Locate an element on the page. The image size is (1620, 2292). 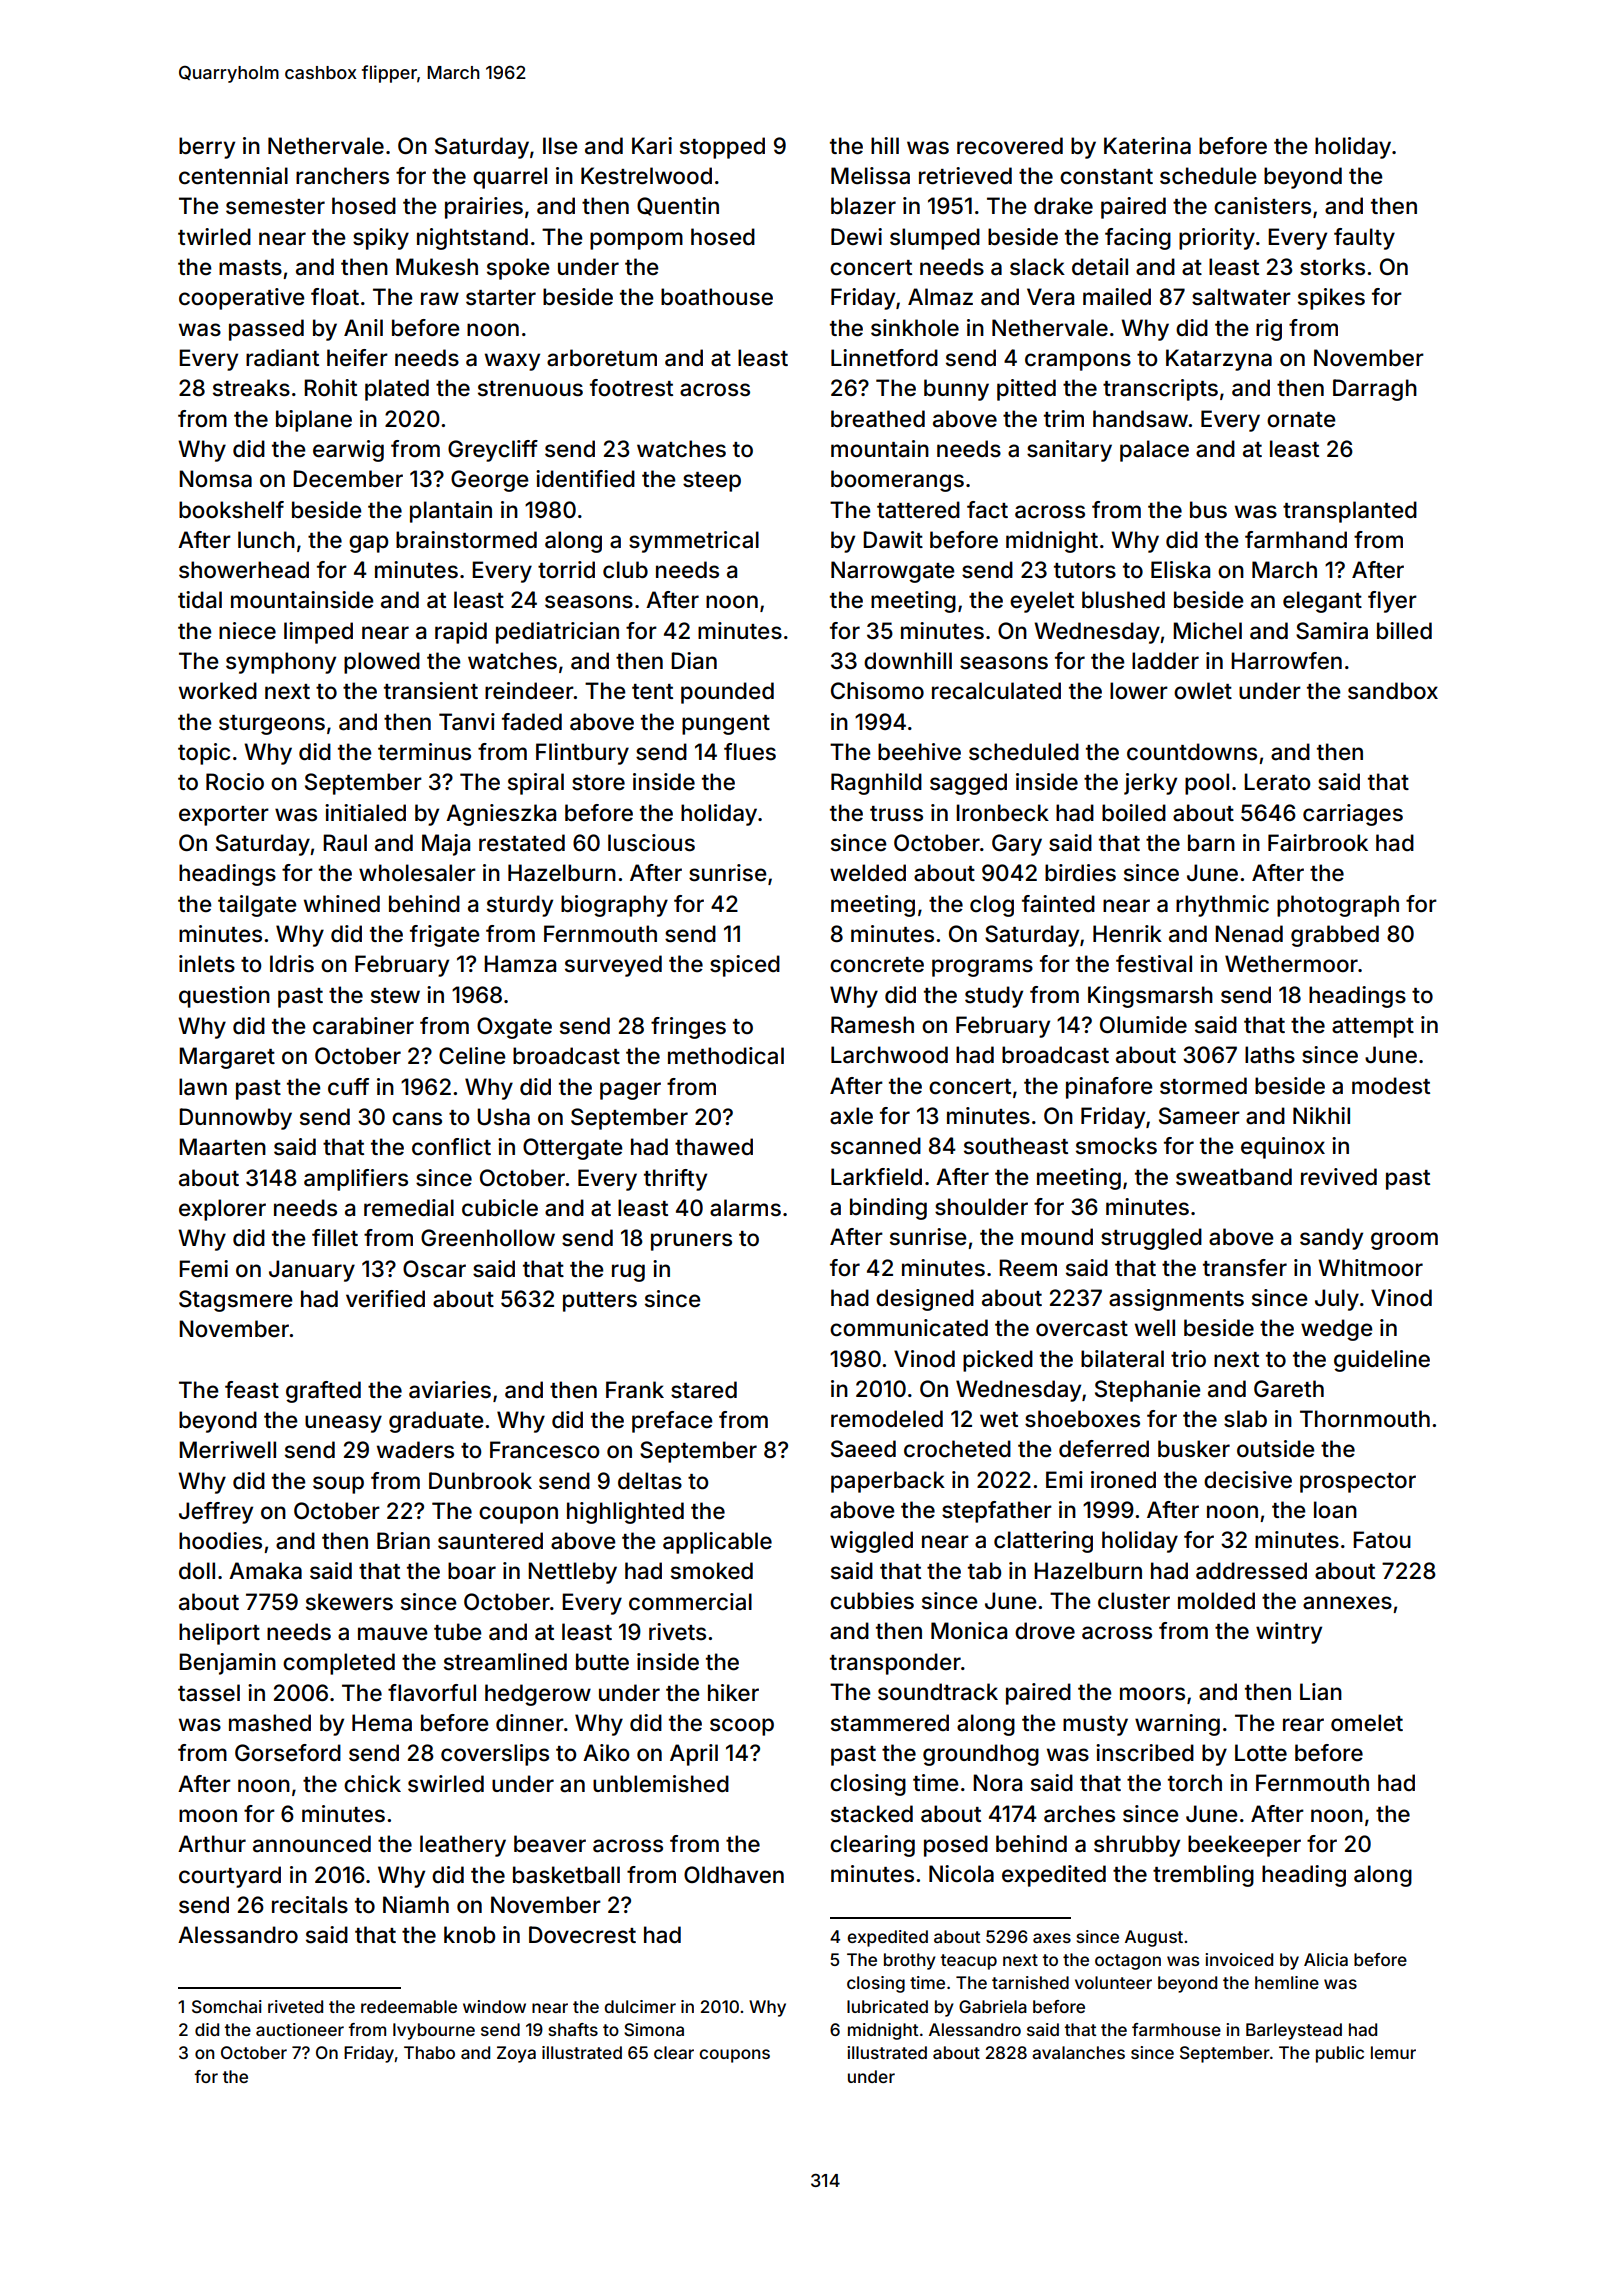
rhythmic is located at coordinates (1222, 906).
